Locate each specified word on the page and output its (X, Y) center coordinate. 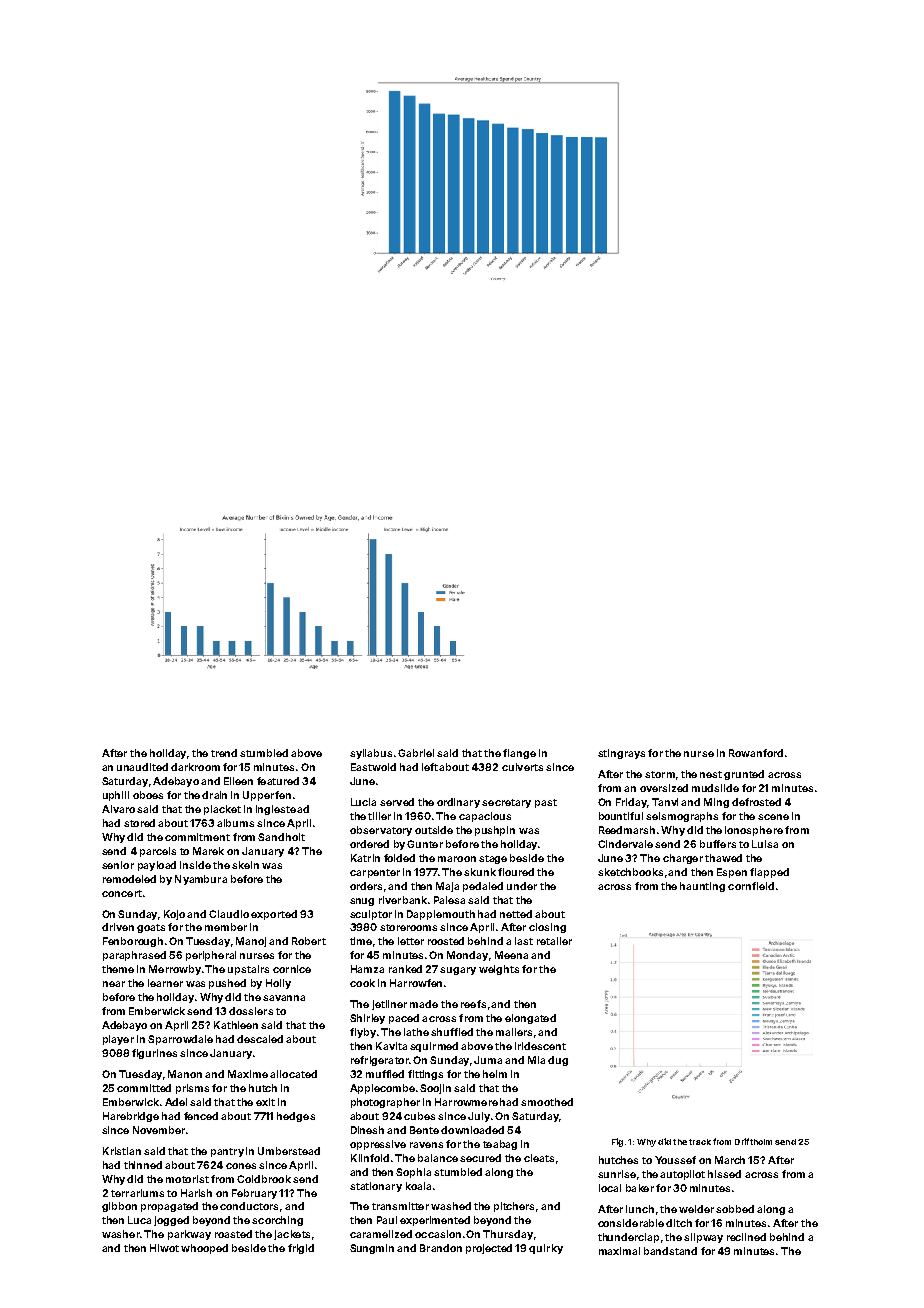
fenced (201, 1116)
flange (519, 754)
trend (224, 753)
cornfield (751, 886)
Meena (511, 955)
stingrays (621, 754)
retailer (554, 941)
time (361, 941)
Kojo (174, 915)
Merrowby (175, 970)
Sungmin (372, 1249)
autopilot (682, 1175)
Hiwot (164, 1248)
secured (480, 1158)
